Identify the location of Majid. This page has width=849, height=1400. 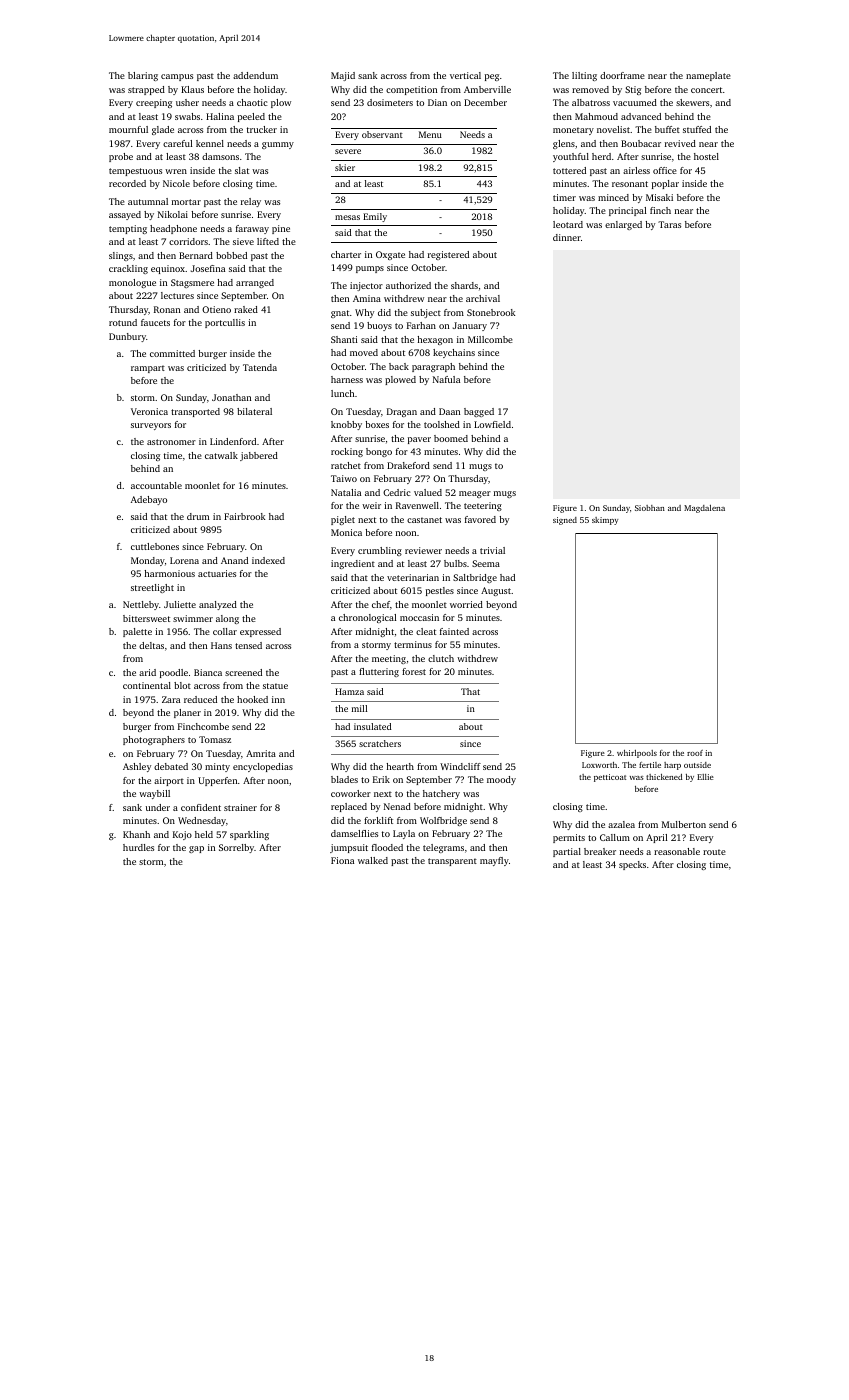
(343, 76).
